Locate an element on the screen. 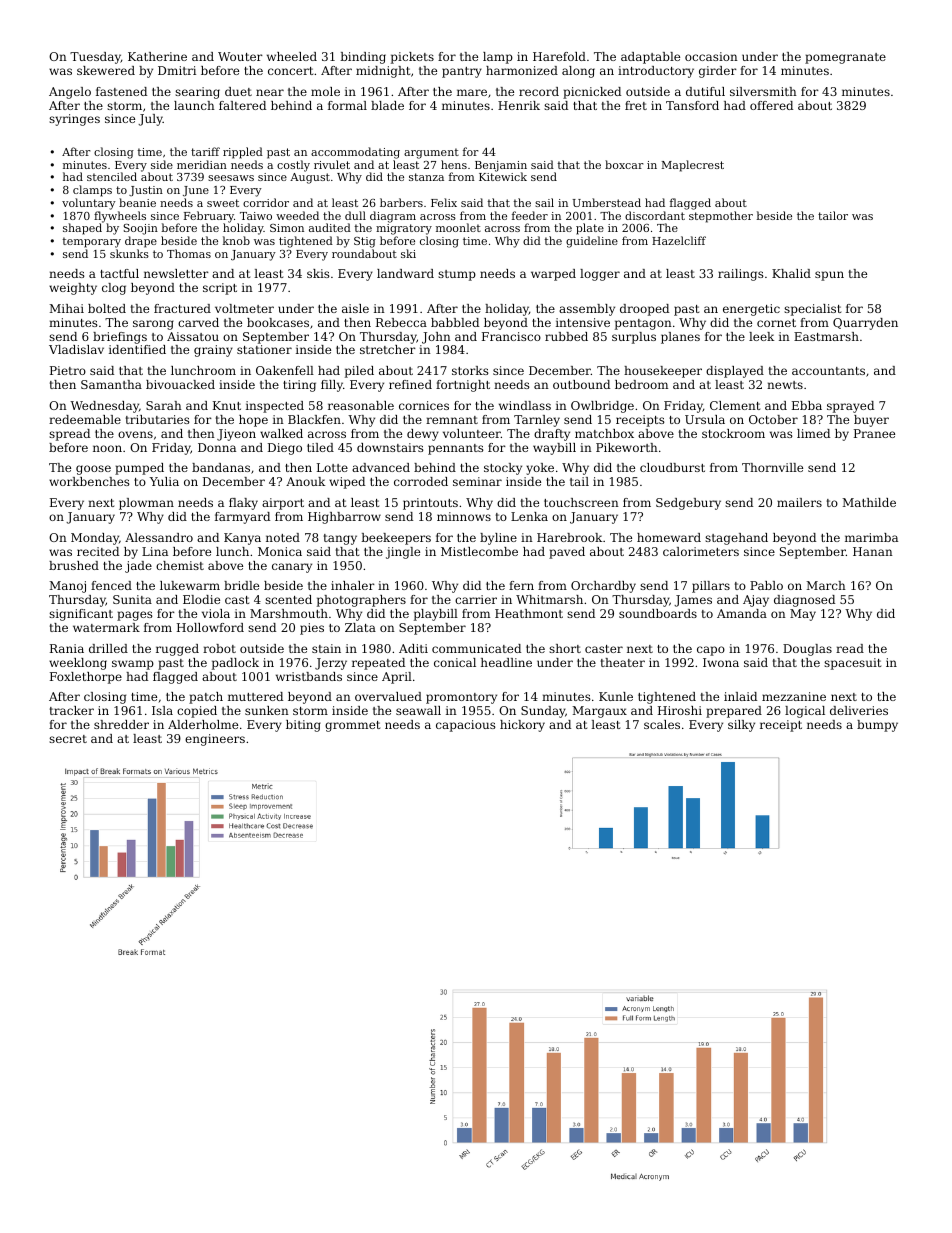 The width and height of the screenshot is (952, 1233). skewered is located at coordinates (106, 70).
